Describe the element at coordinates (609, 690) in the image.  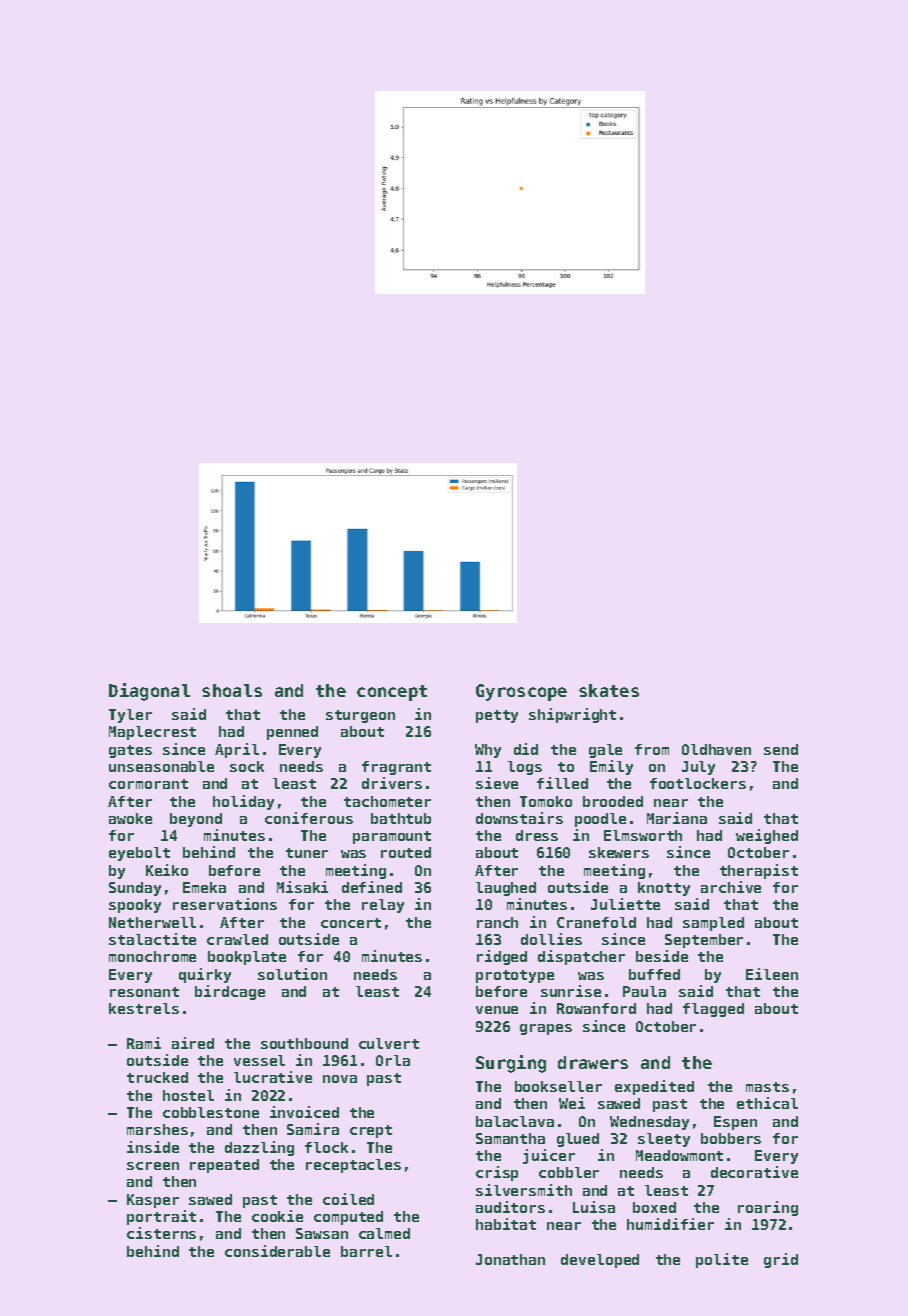
I see `skates` at that location.
